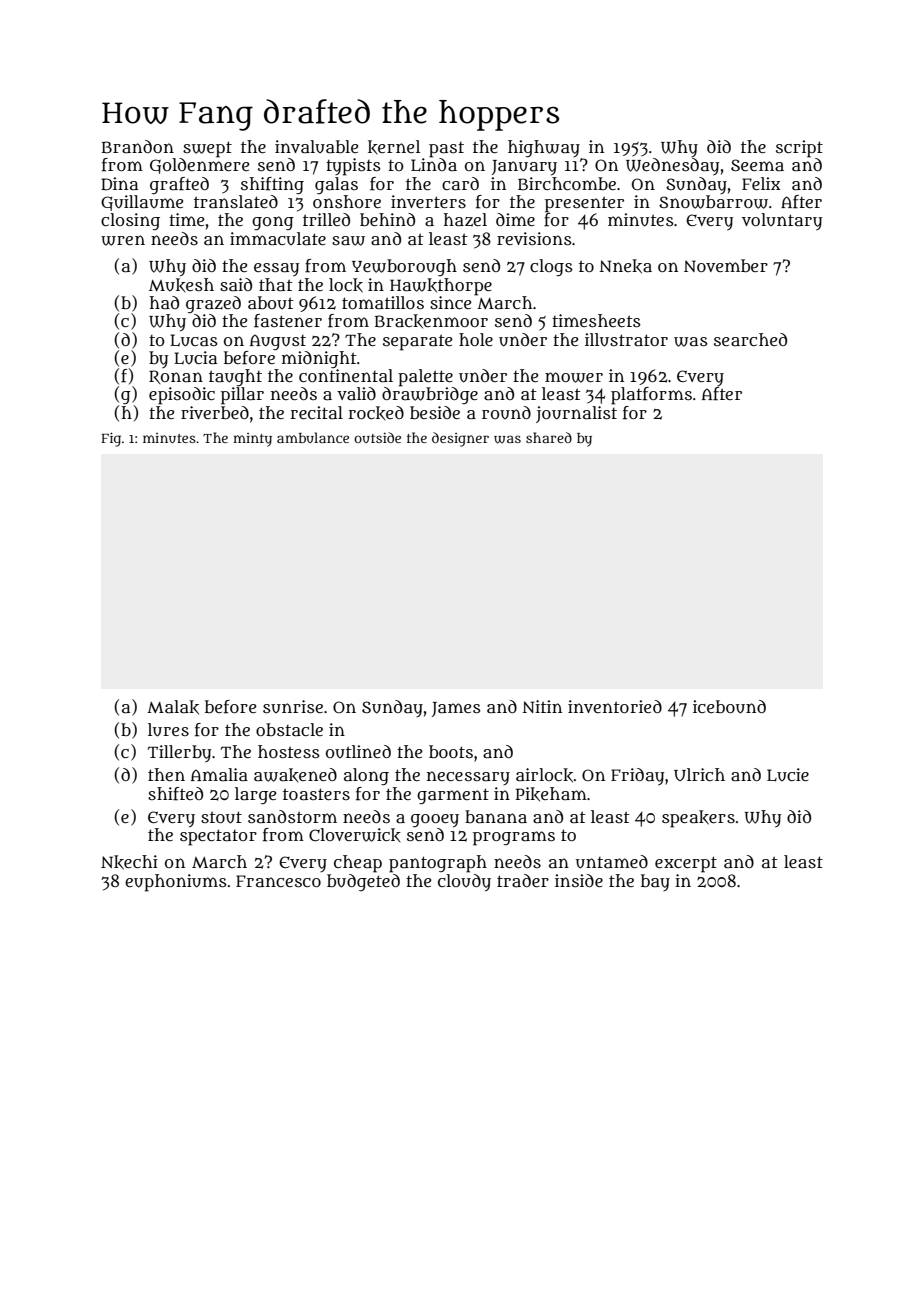 The height and width of the screenshot is (1308, 924). I want to click on Tillerby, so click(179, 754).
